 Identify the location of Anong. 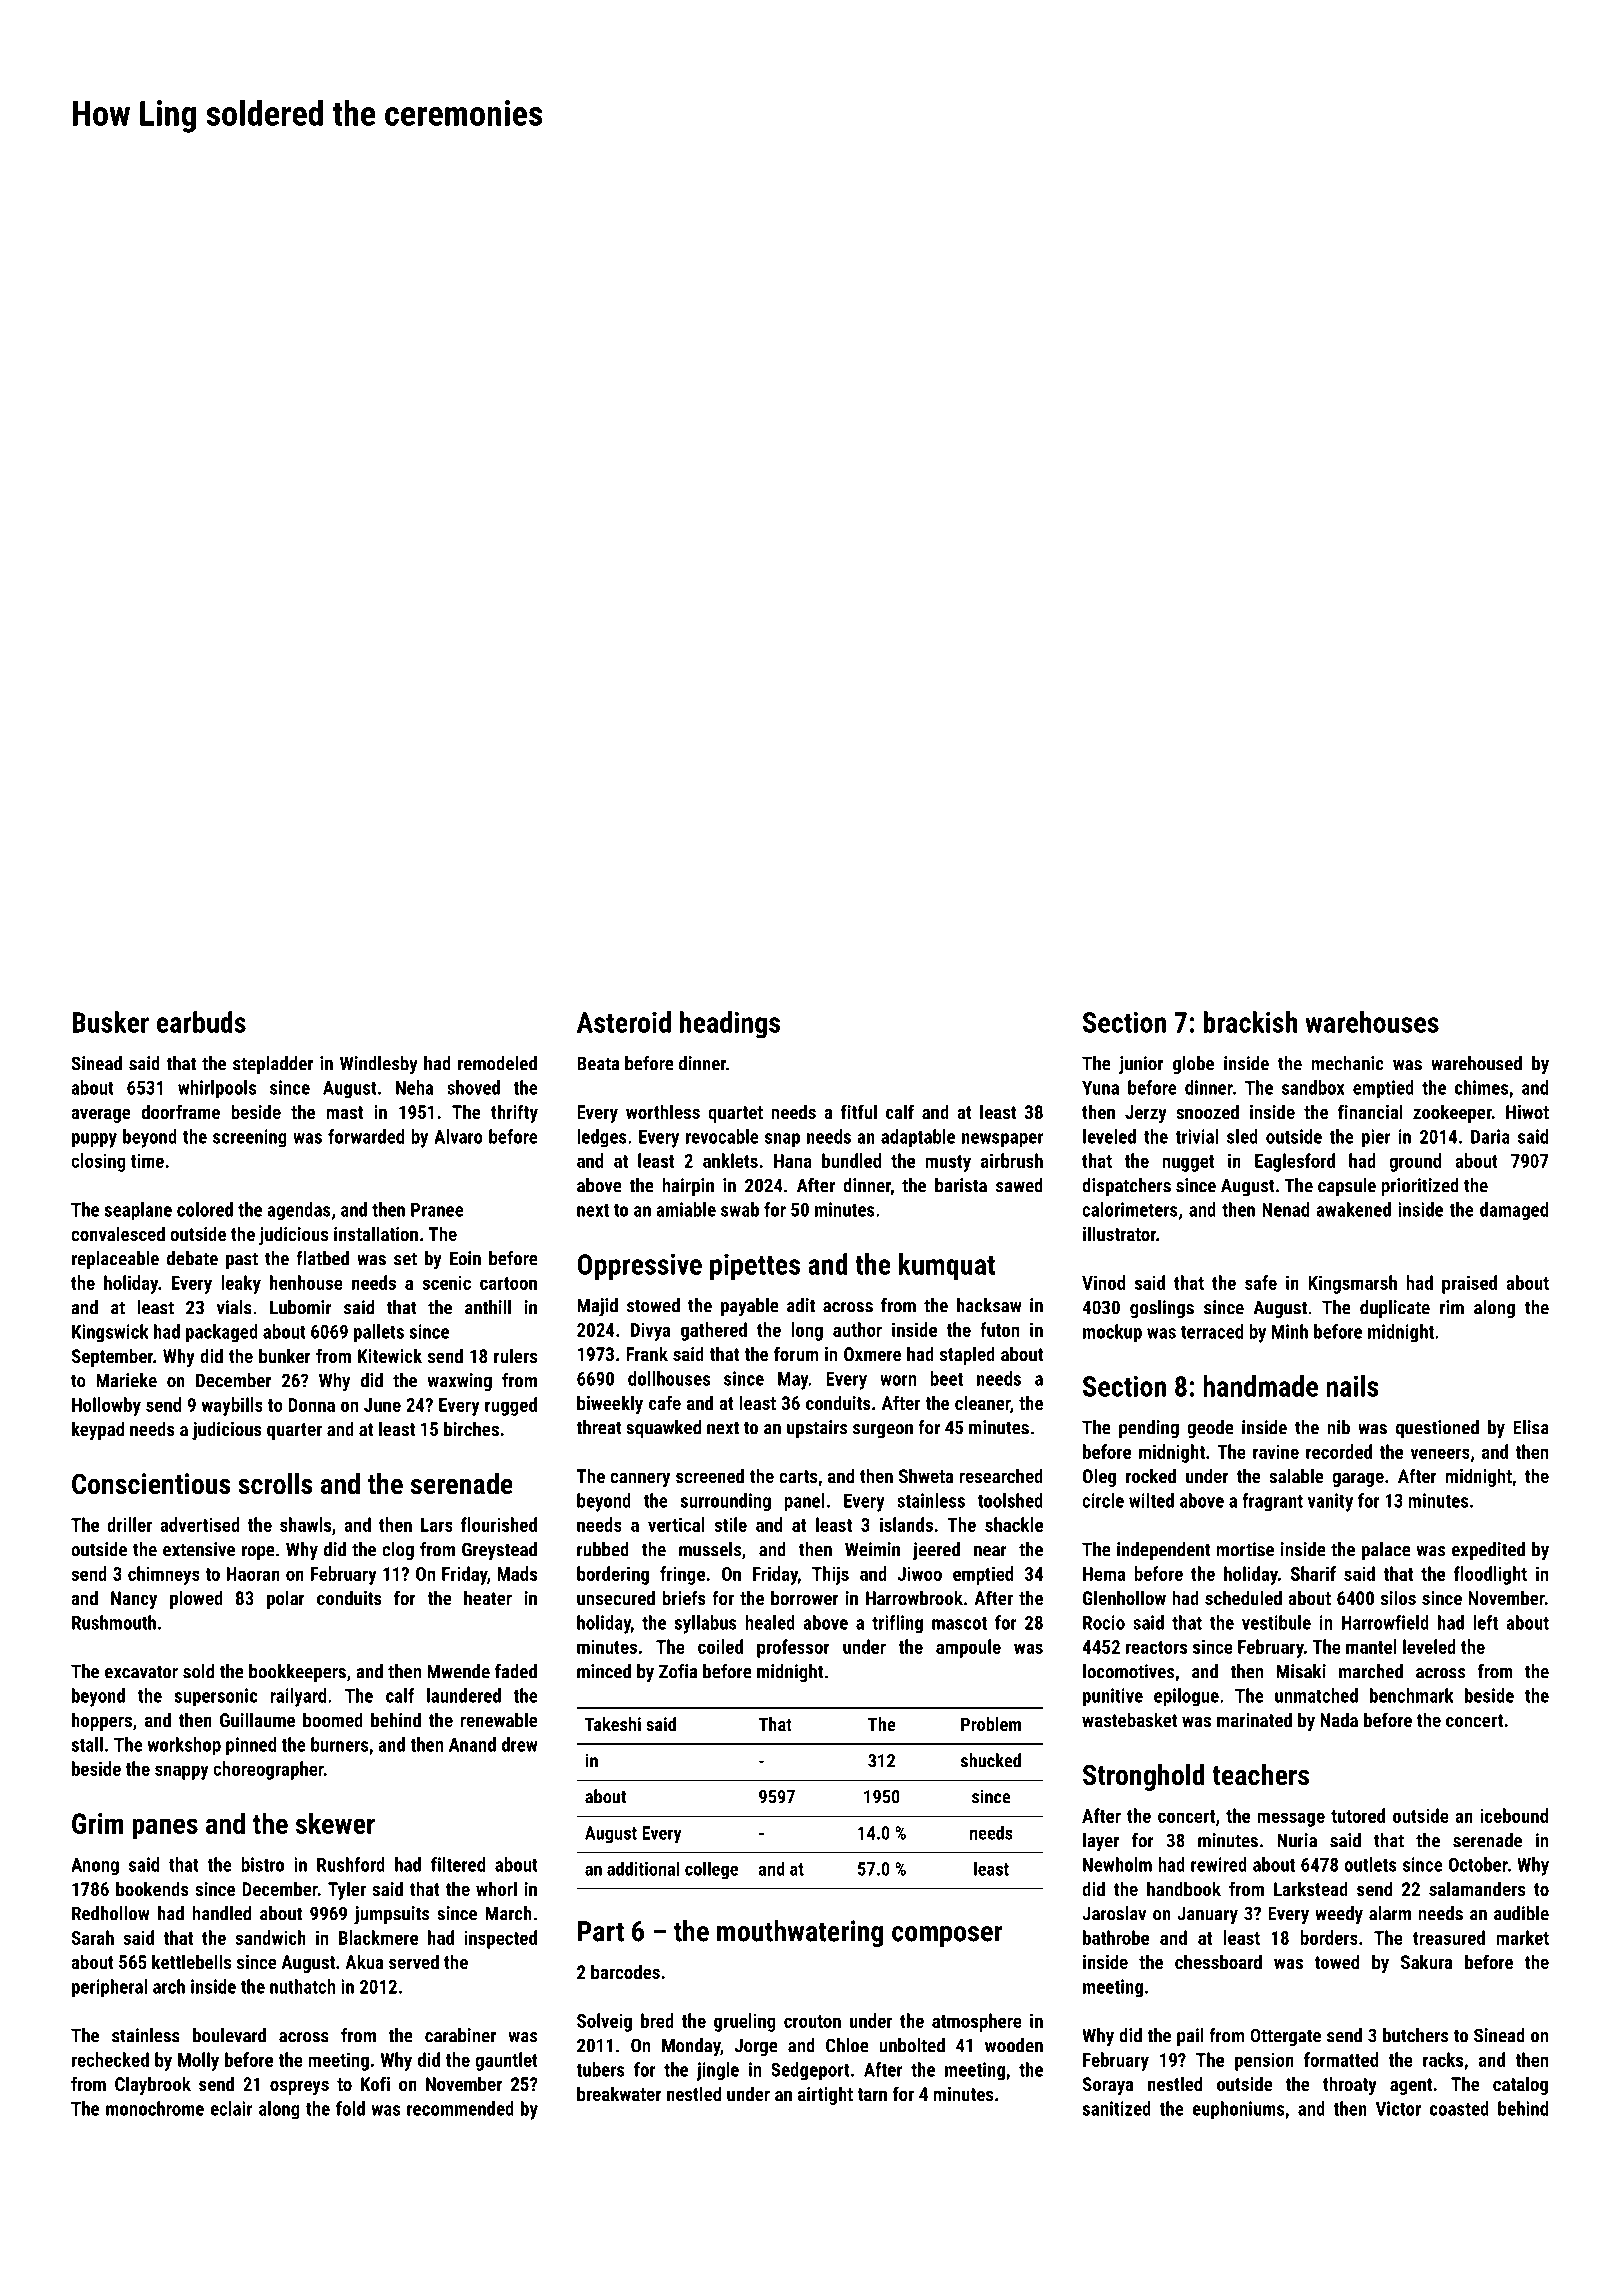
(95, 1867).
